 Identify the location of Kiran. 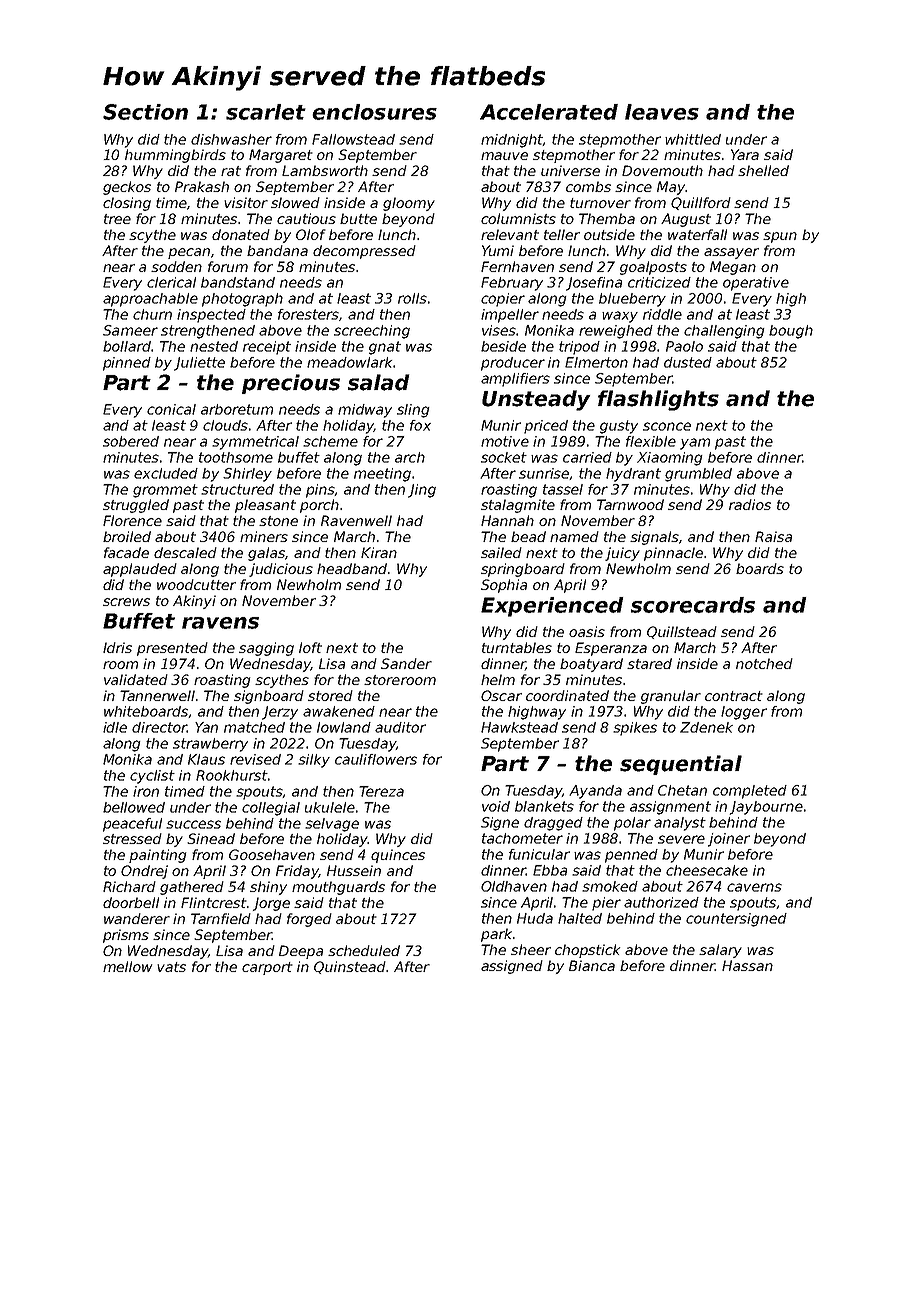
(379, 552).
